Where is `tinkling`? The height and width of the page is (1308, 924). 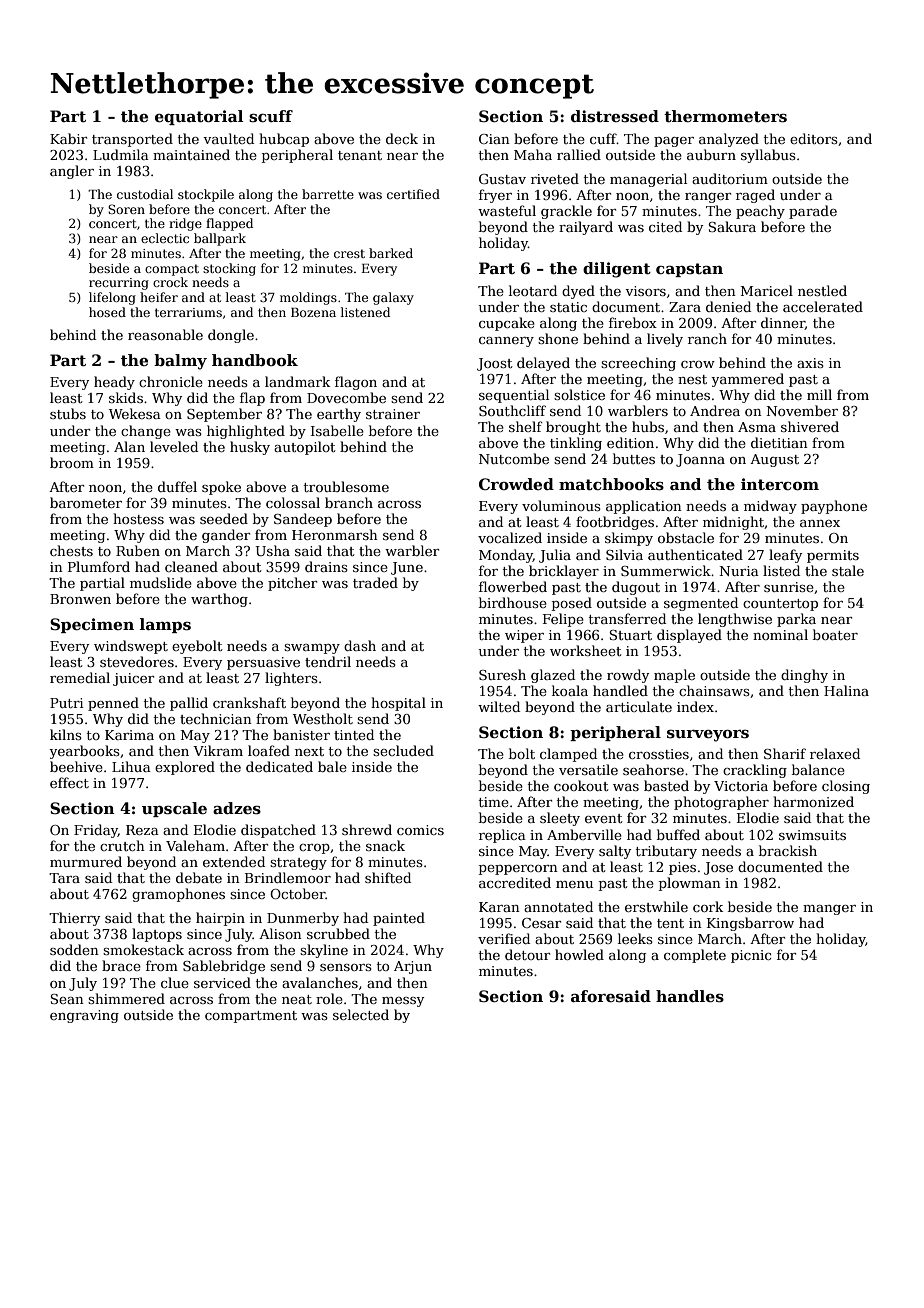 tinkling is located at coordinates (576, 444).
